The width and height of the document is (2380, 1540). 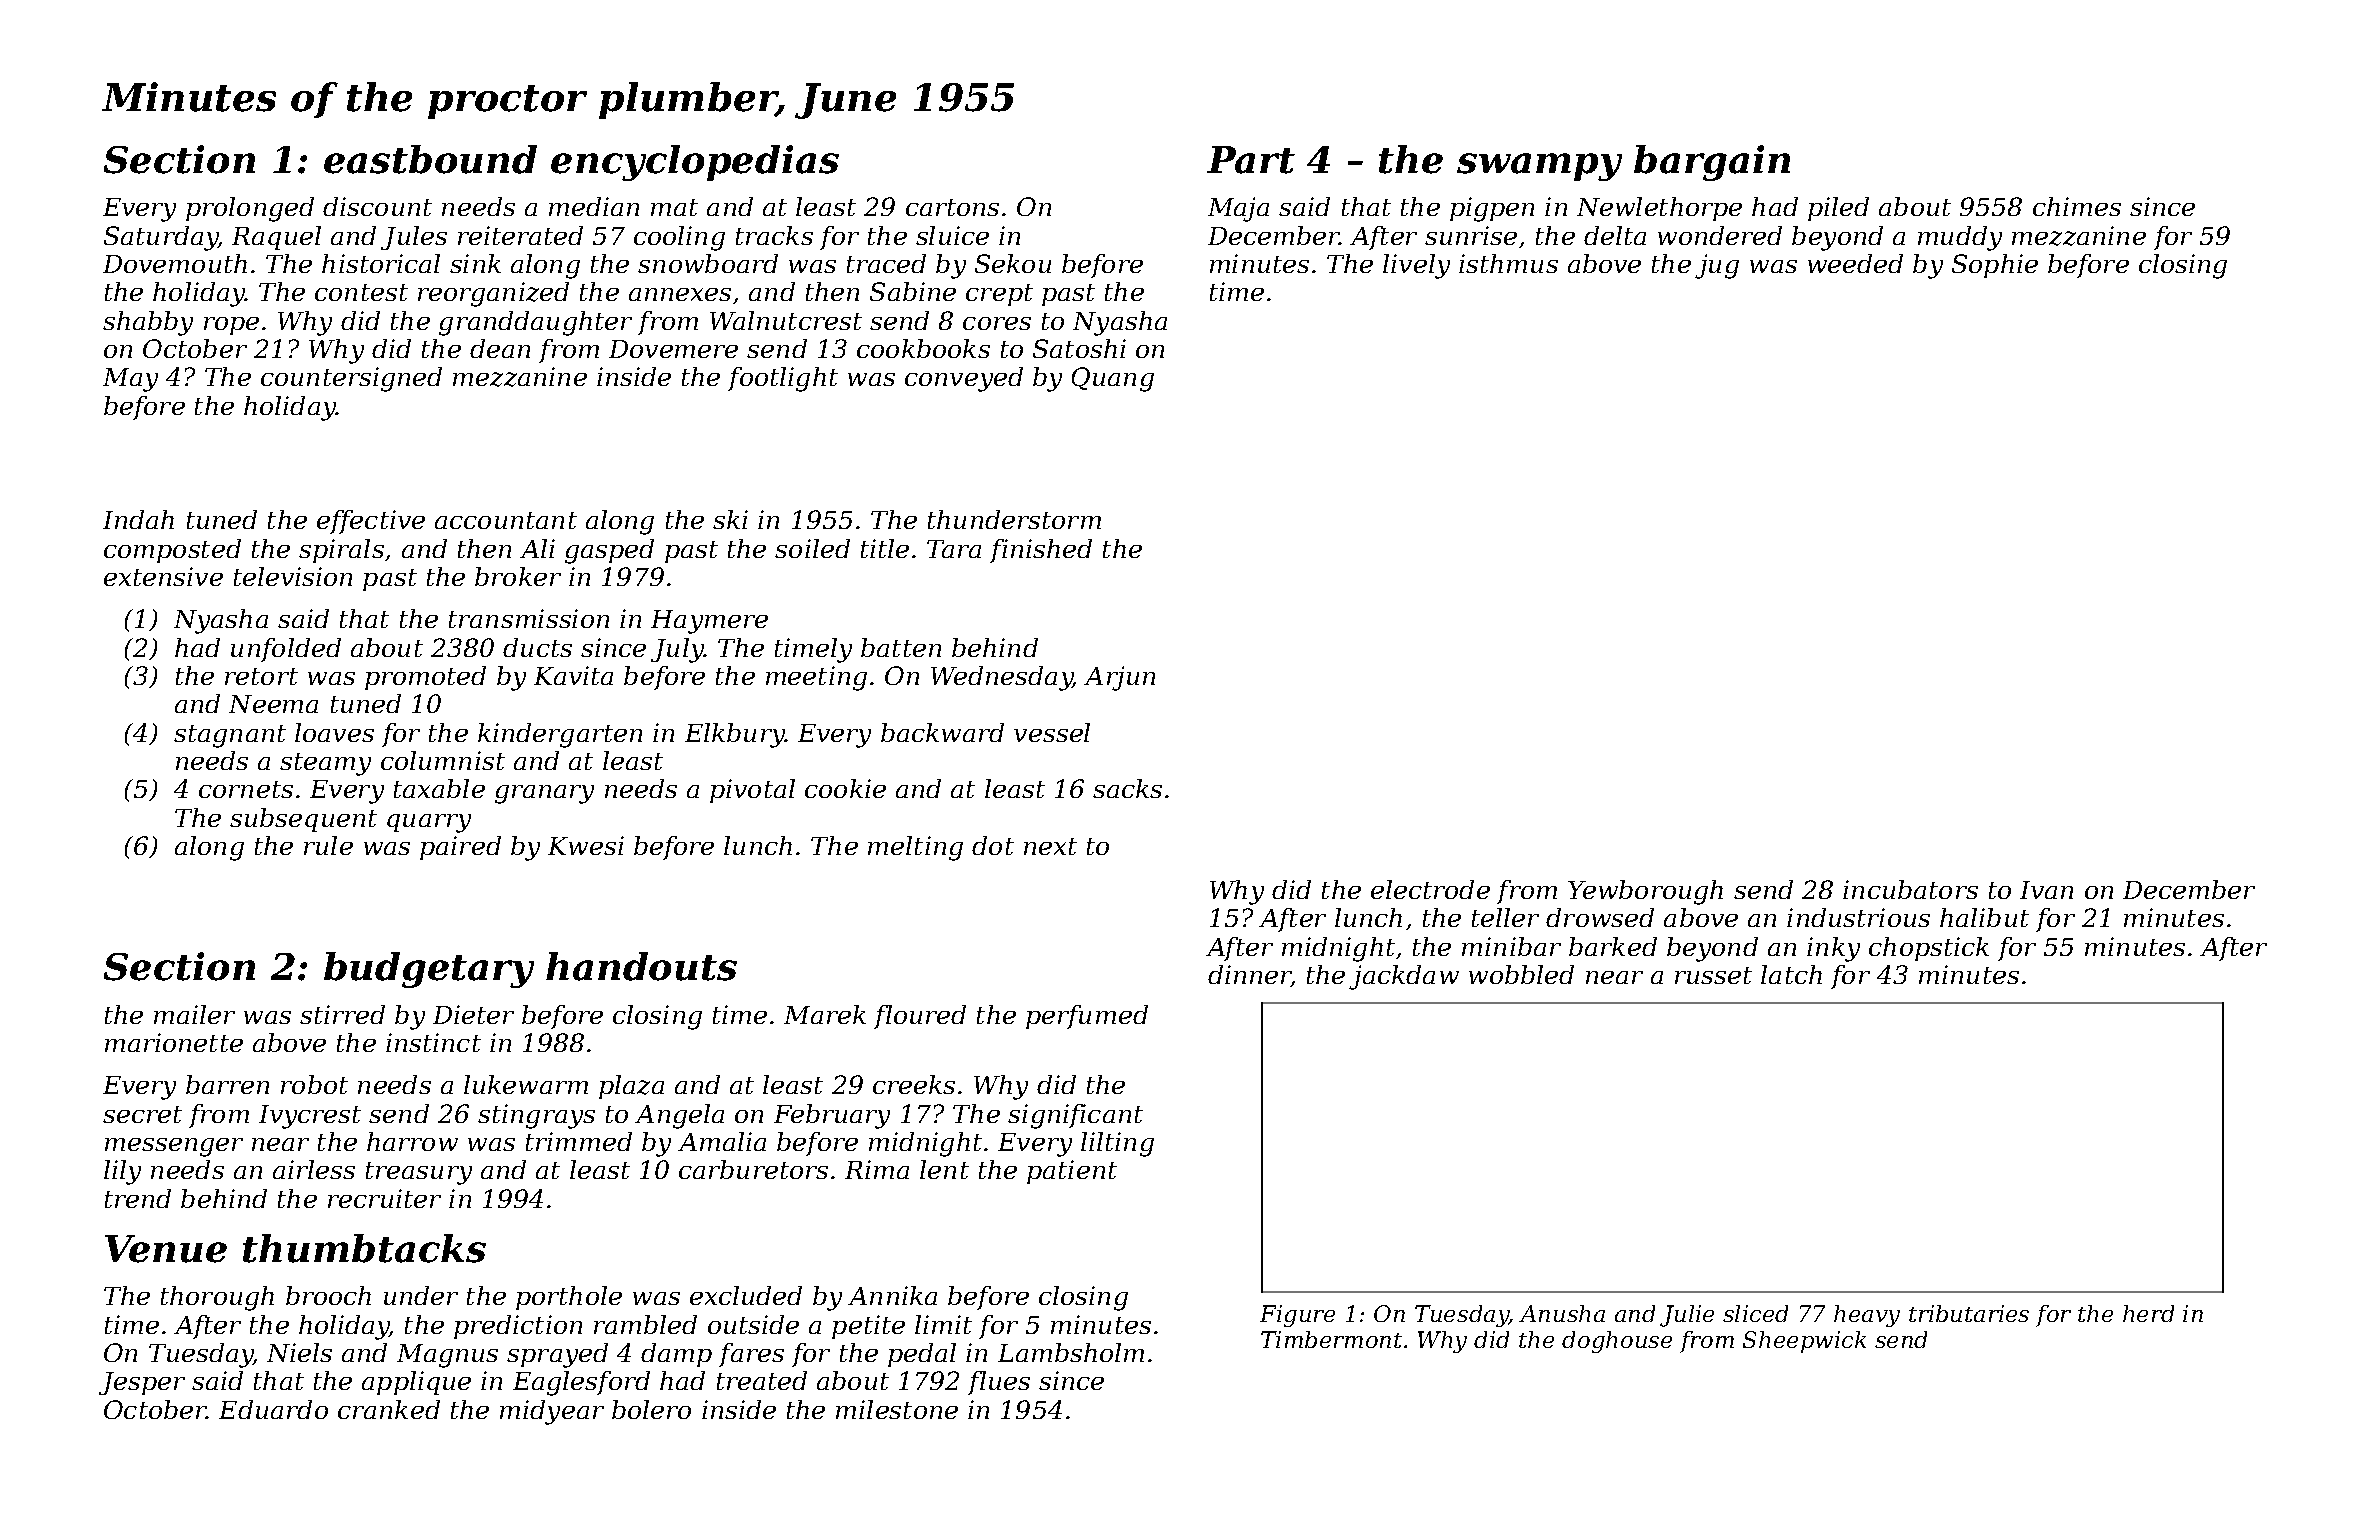 What do you see at coordinates (273, 1409) in the document?
I see `Eduardo` at bounding box center [273, 1409].
